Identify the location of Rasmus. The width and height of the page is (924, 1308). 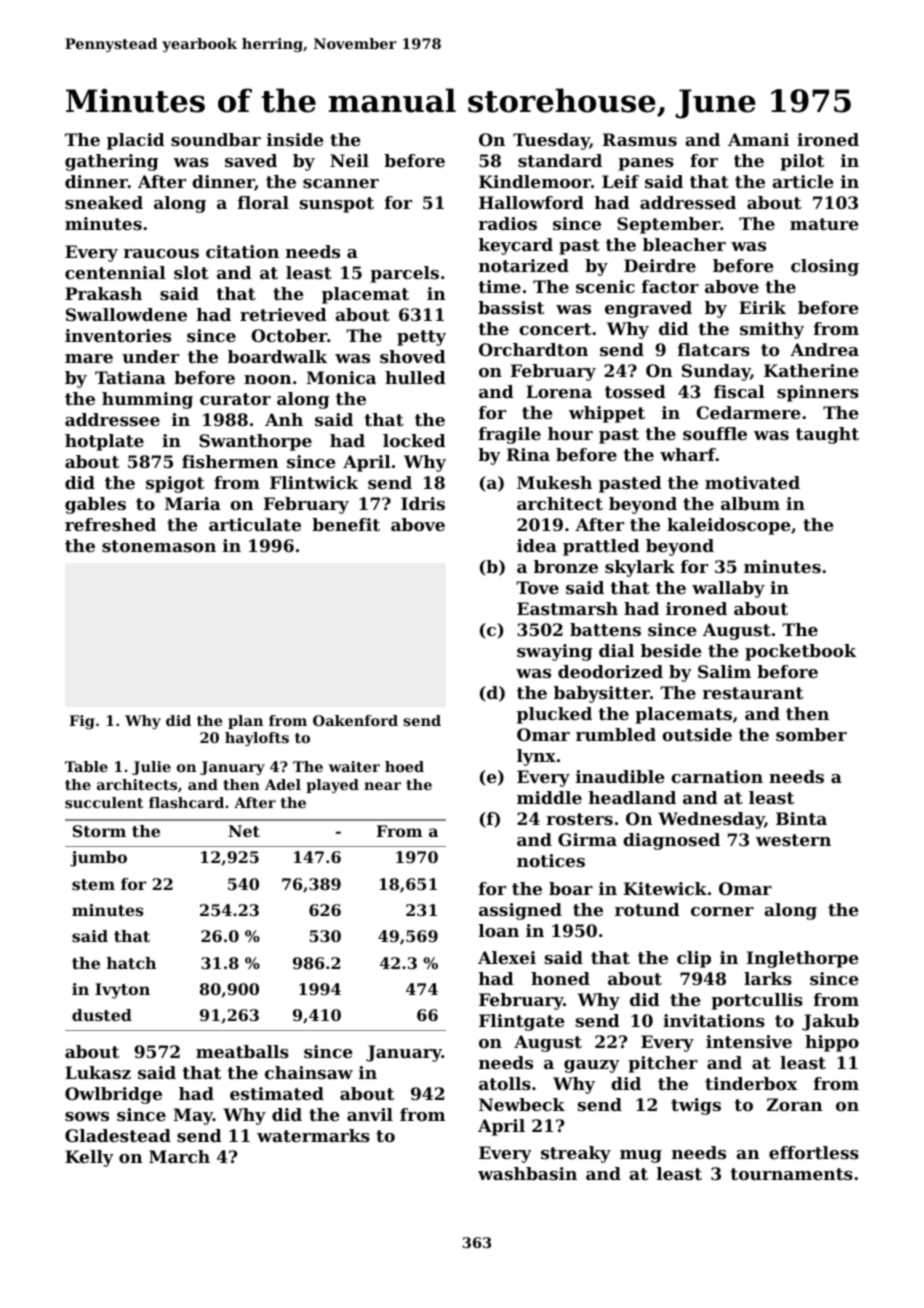
(640, 139).
